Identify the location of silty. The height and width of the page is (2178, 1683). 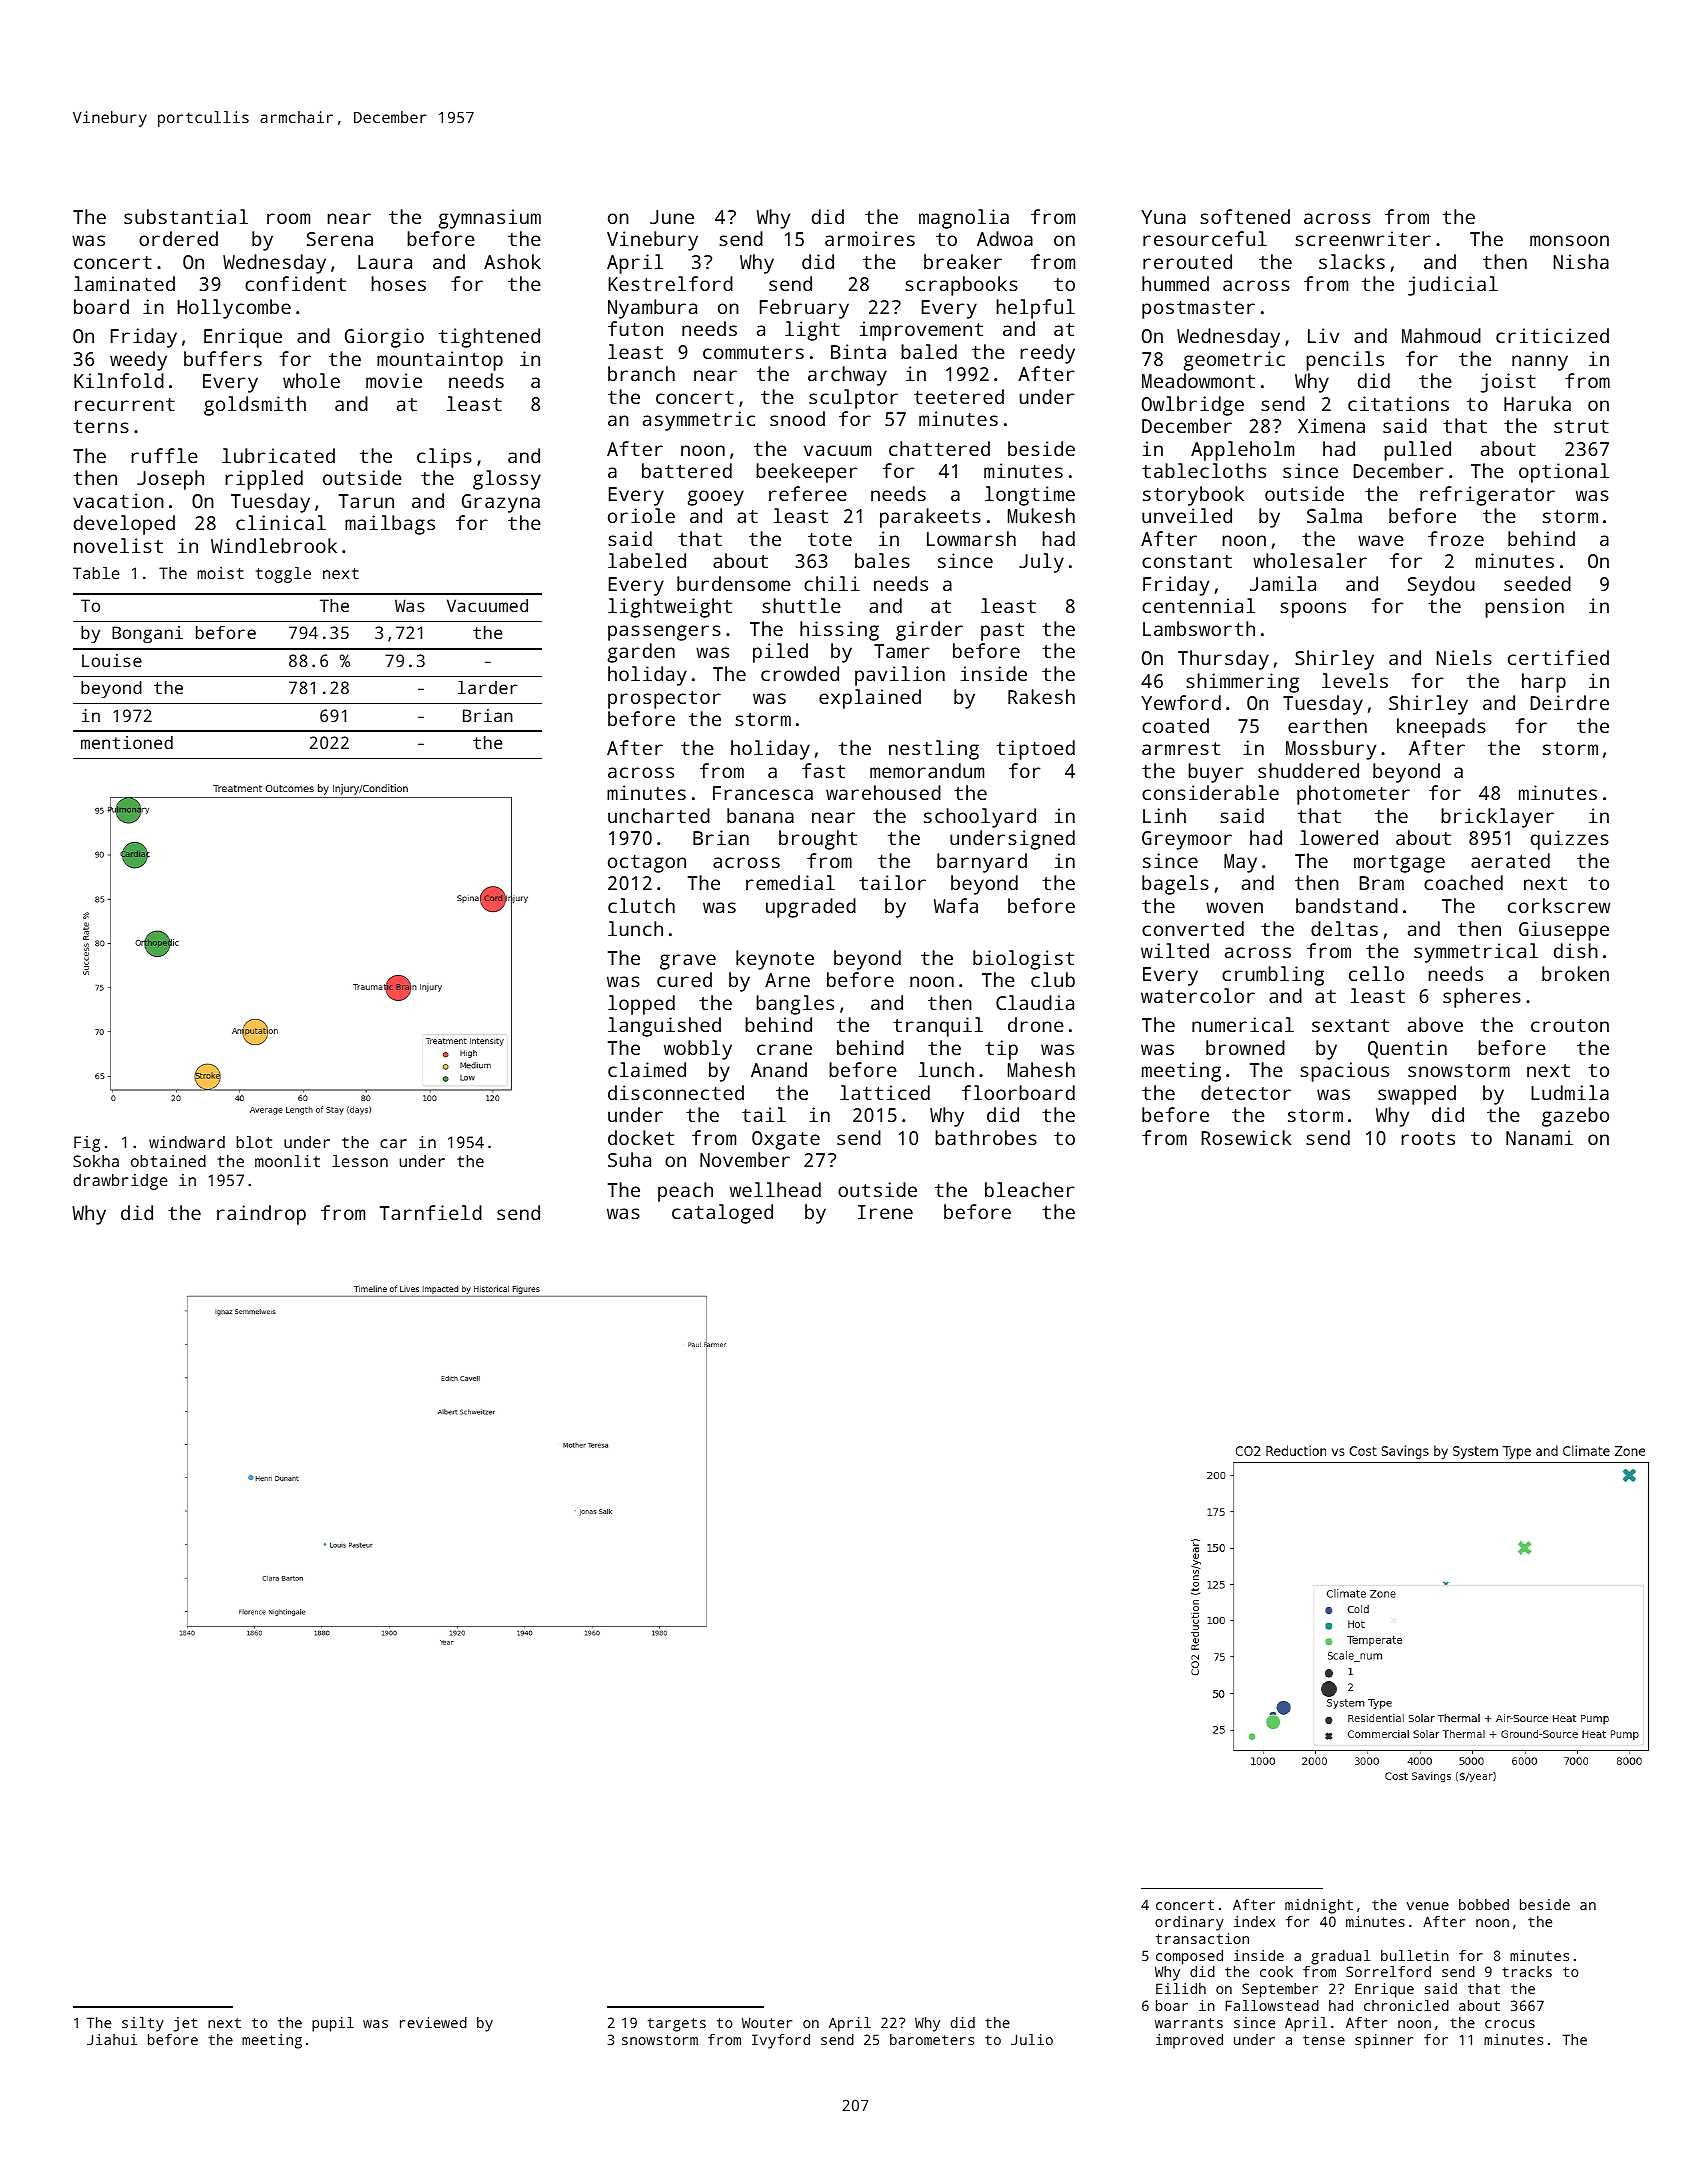
(143, 2024).
